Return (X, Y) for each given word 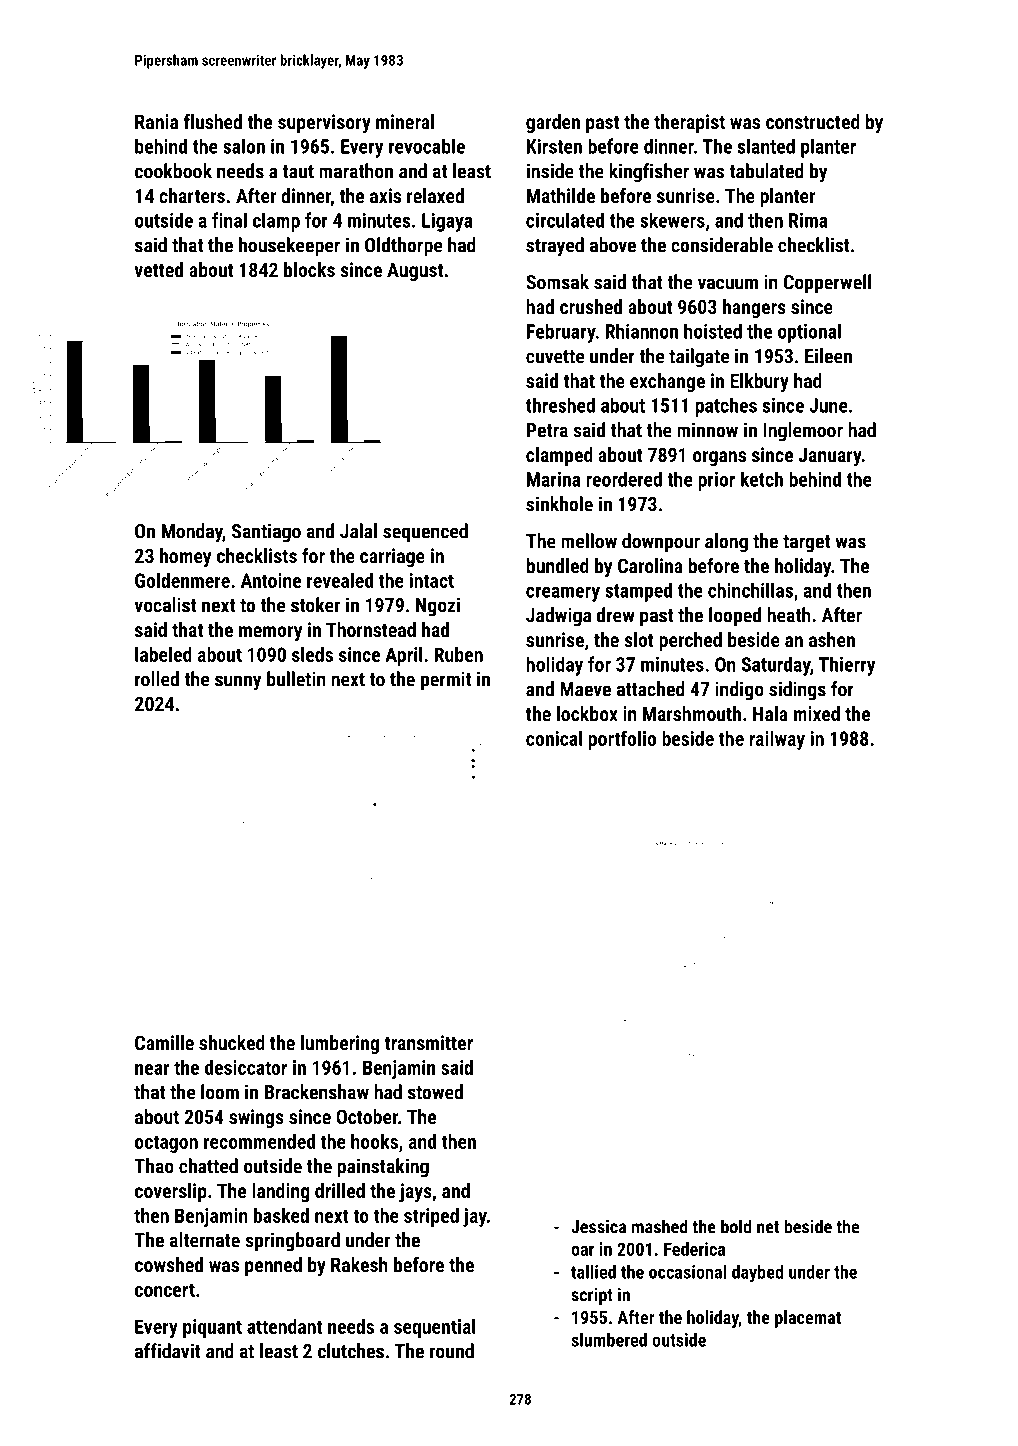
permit (446, 681)
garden (553, 123)
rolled (157, 679)
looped (735, 617)
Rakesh (359, 1264)
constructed (813, 121)
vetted (159, 269)
